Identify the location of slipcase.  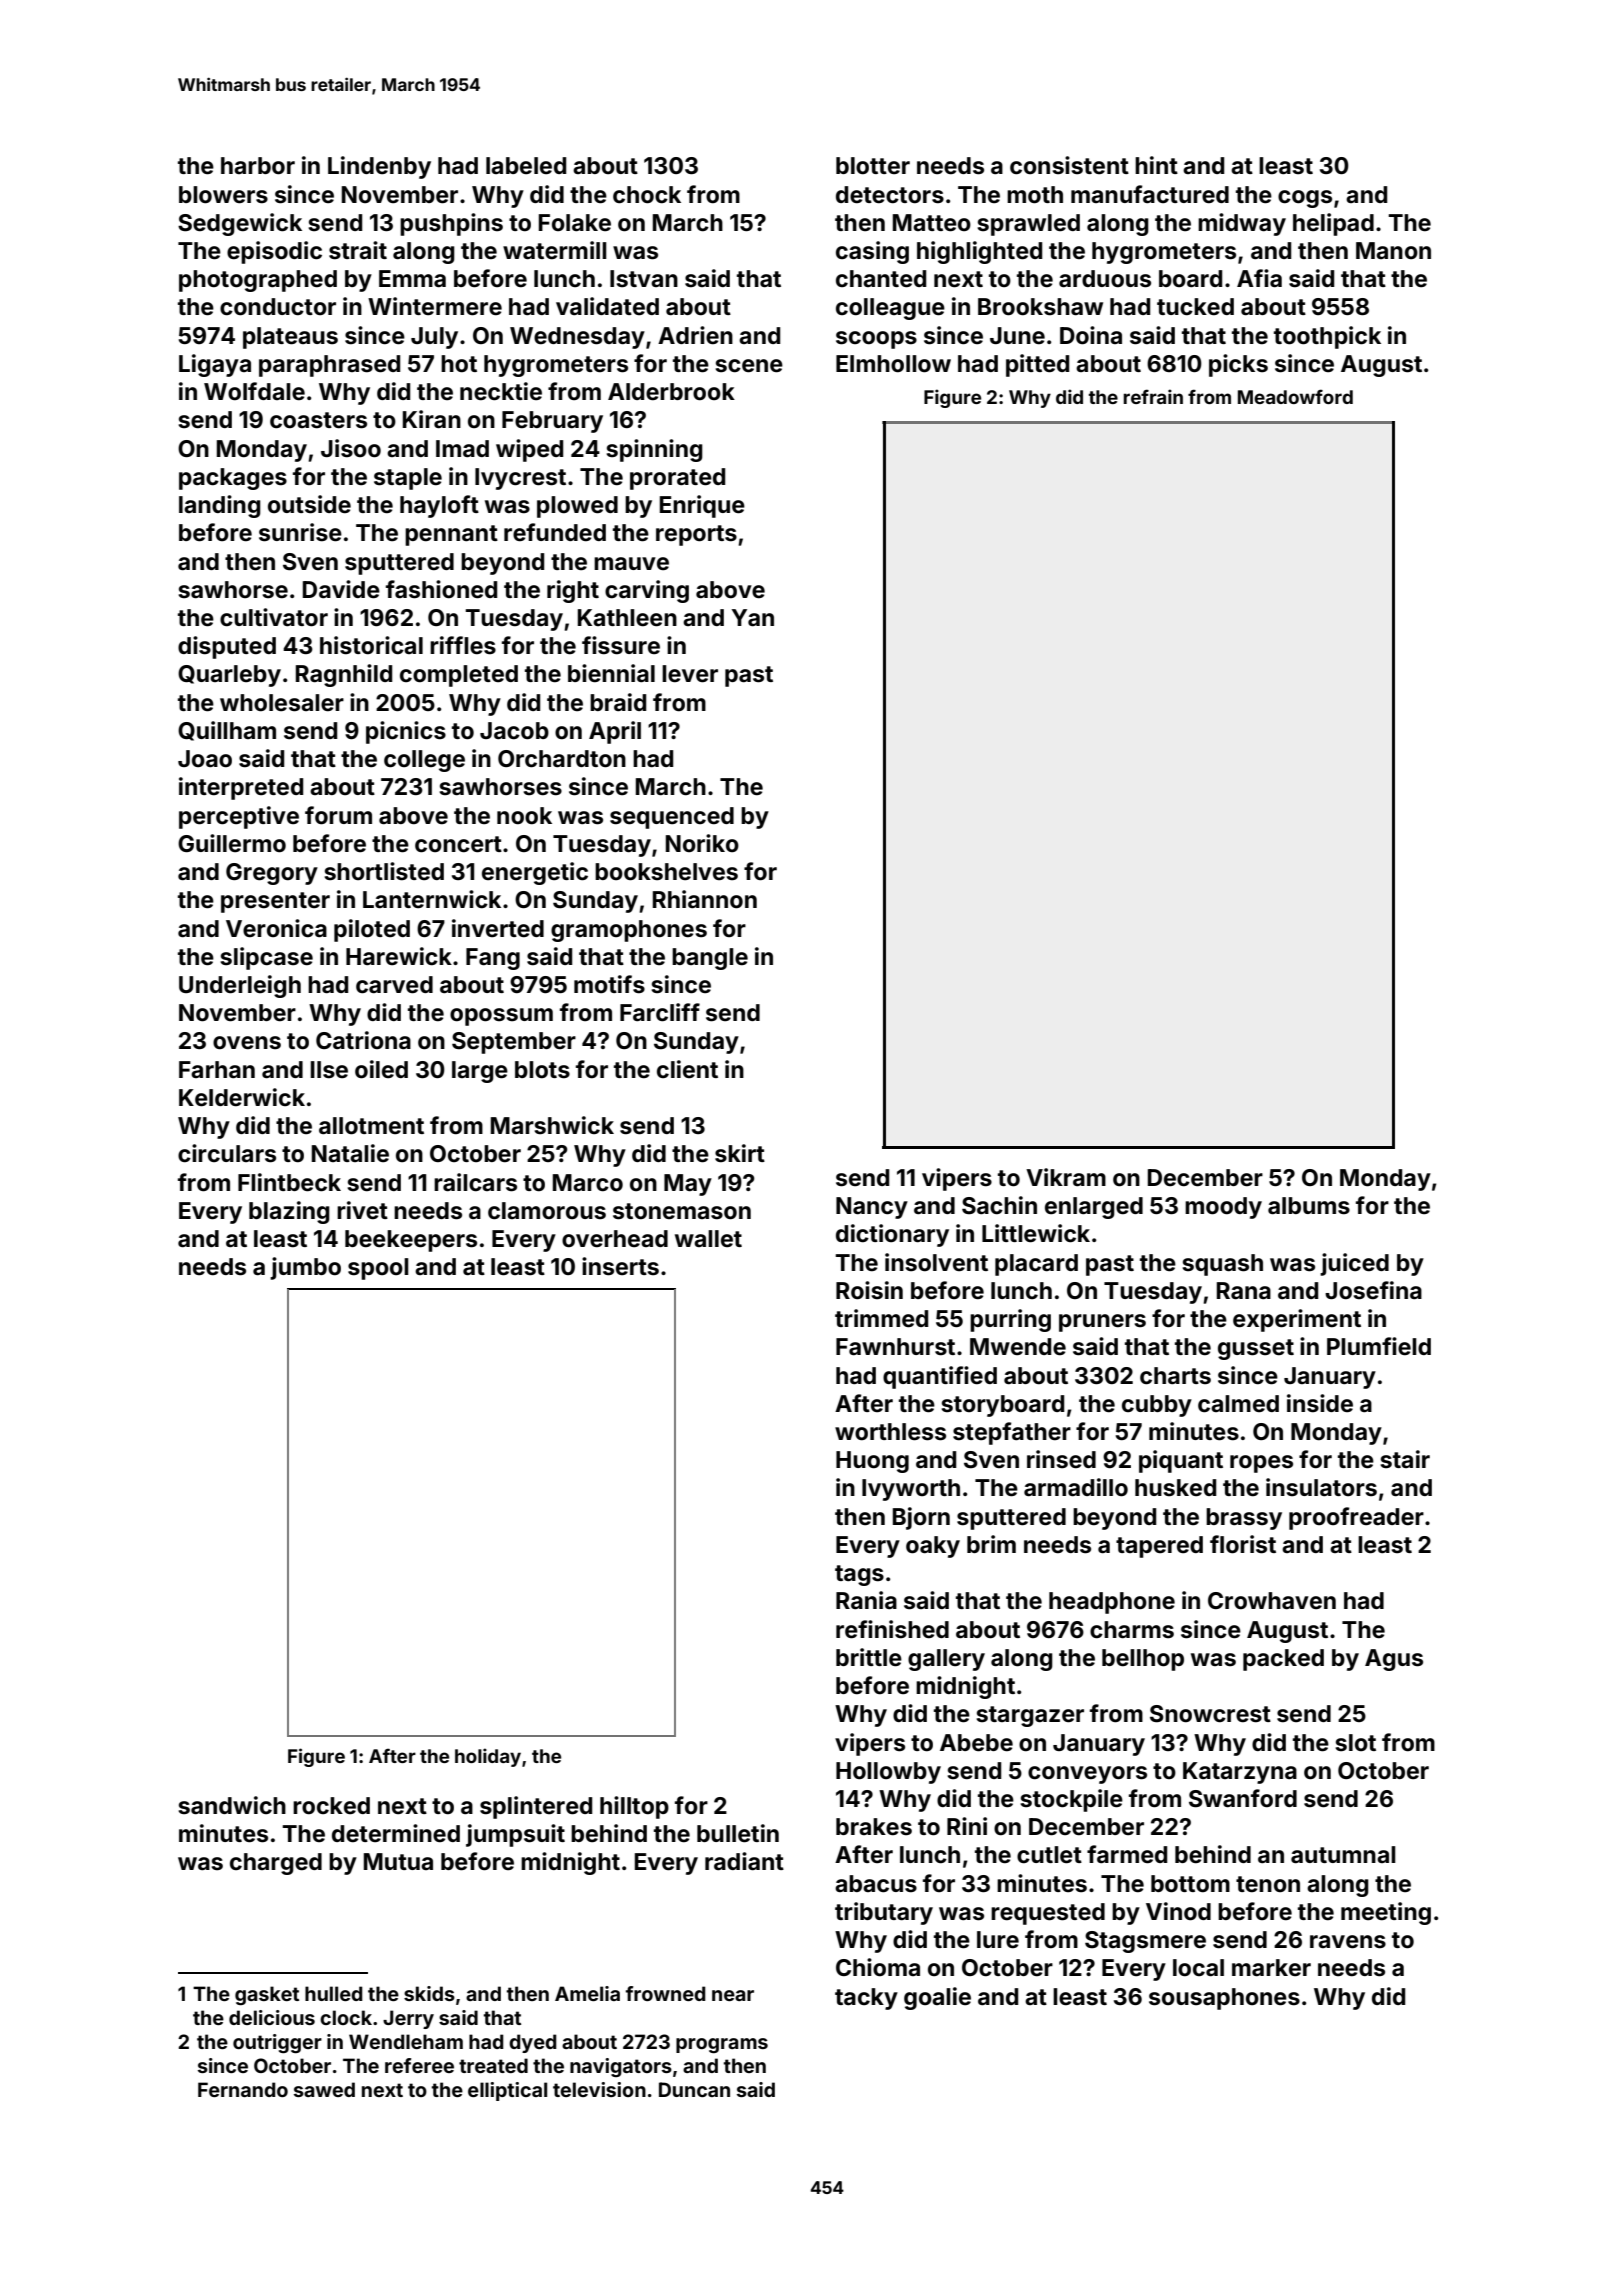
(266, 958).
